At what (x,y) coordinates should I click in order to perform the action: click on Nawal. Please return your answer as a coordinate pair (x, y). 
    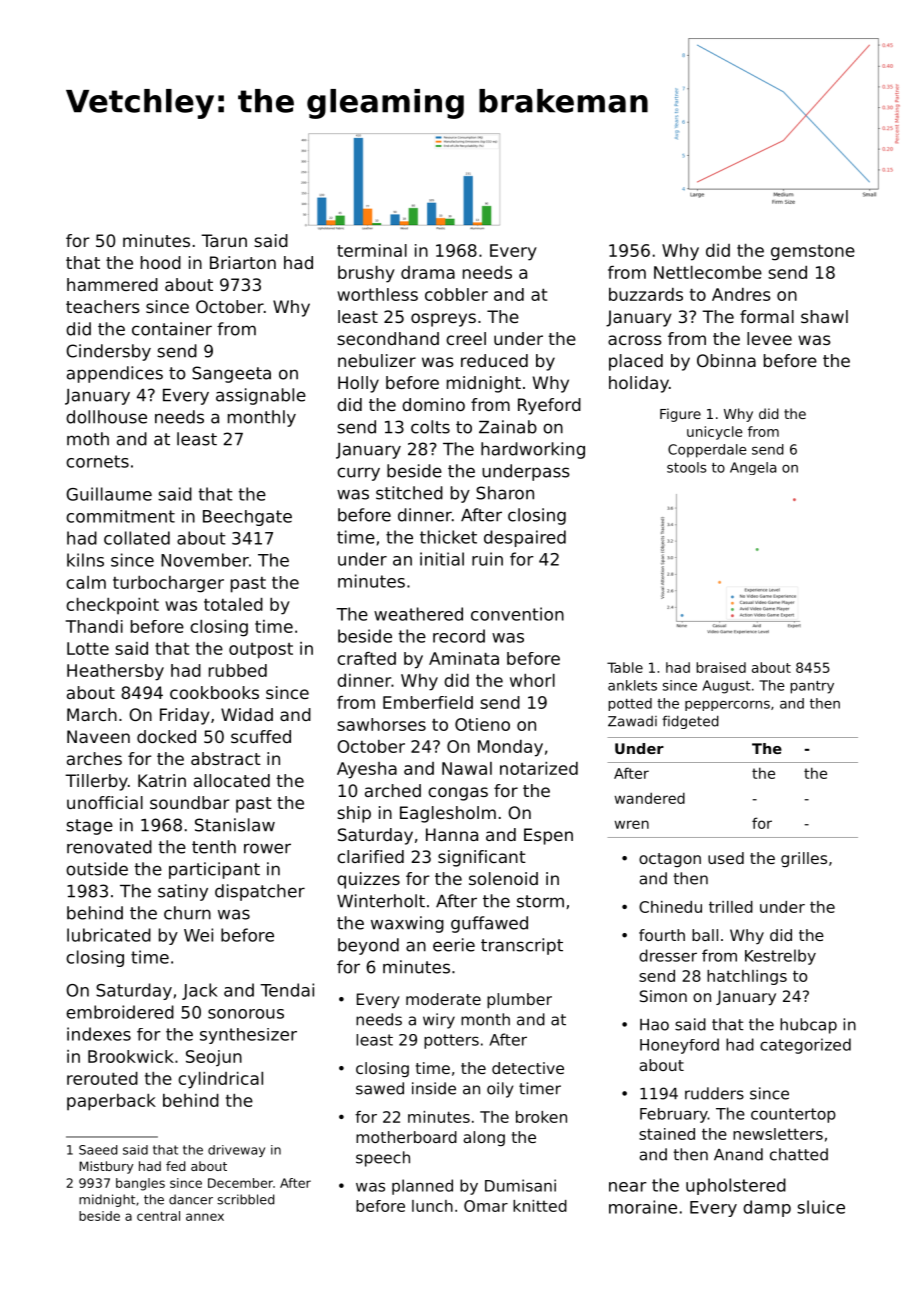
    Looking at the image, I should click on (467, 768).
